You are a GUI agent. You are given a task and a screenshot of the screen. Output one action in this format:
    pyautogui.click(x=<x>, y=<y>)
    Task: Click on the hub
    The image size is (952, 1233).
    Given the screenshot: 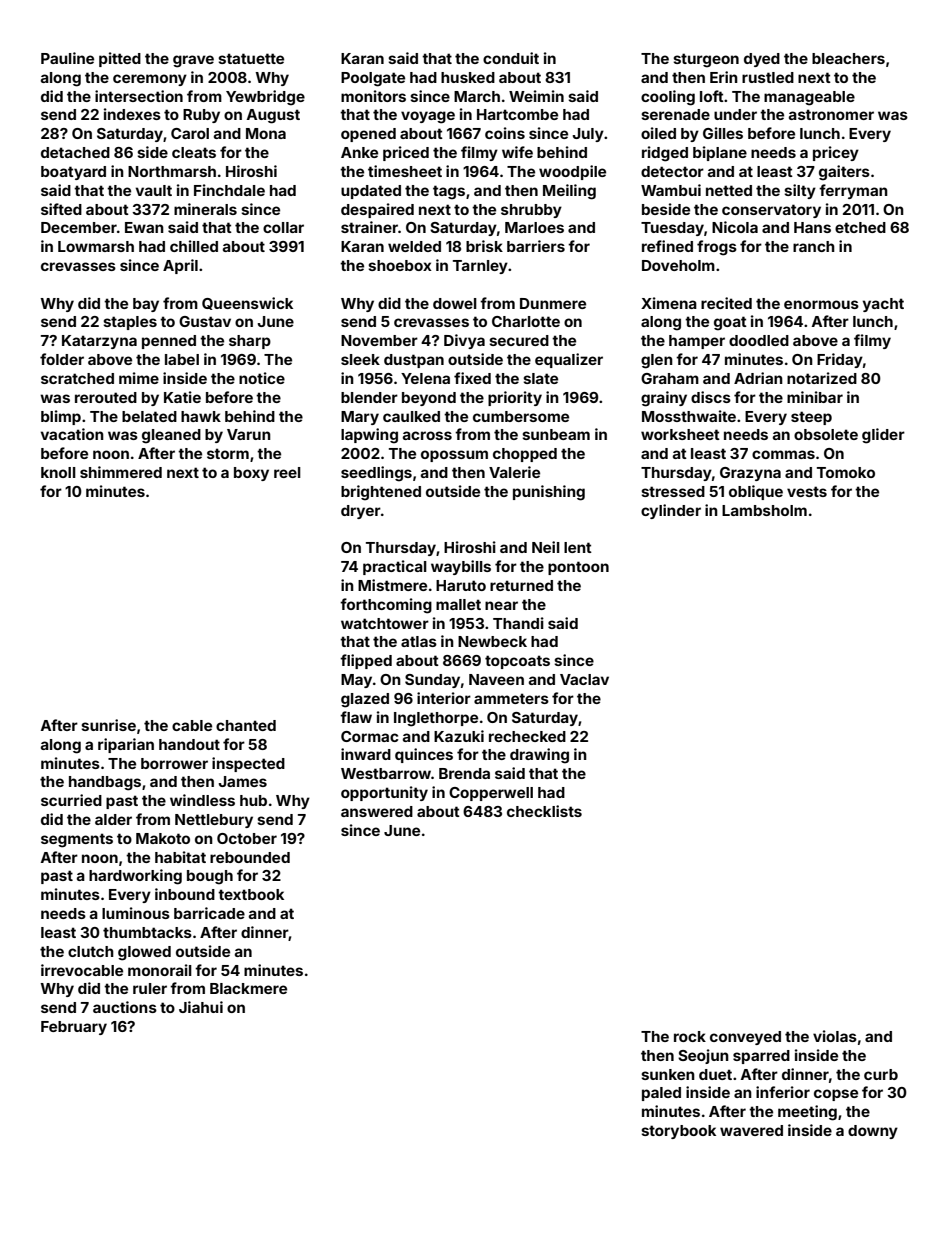 What is the action you would take?
    pyautogui.click(x=253, y=800)
